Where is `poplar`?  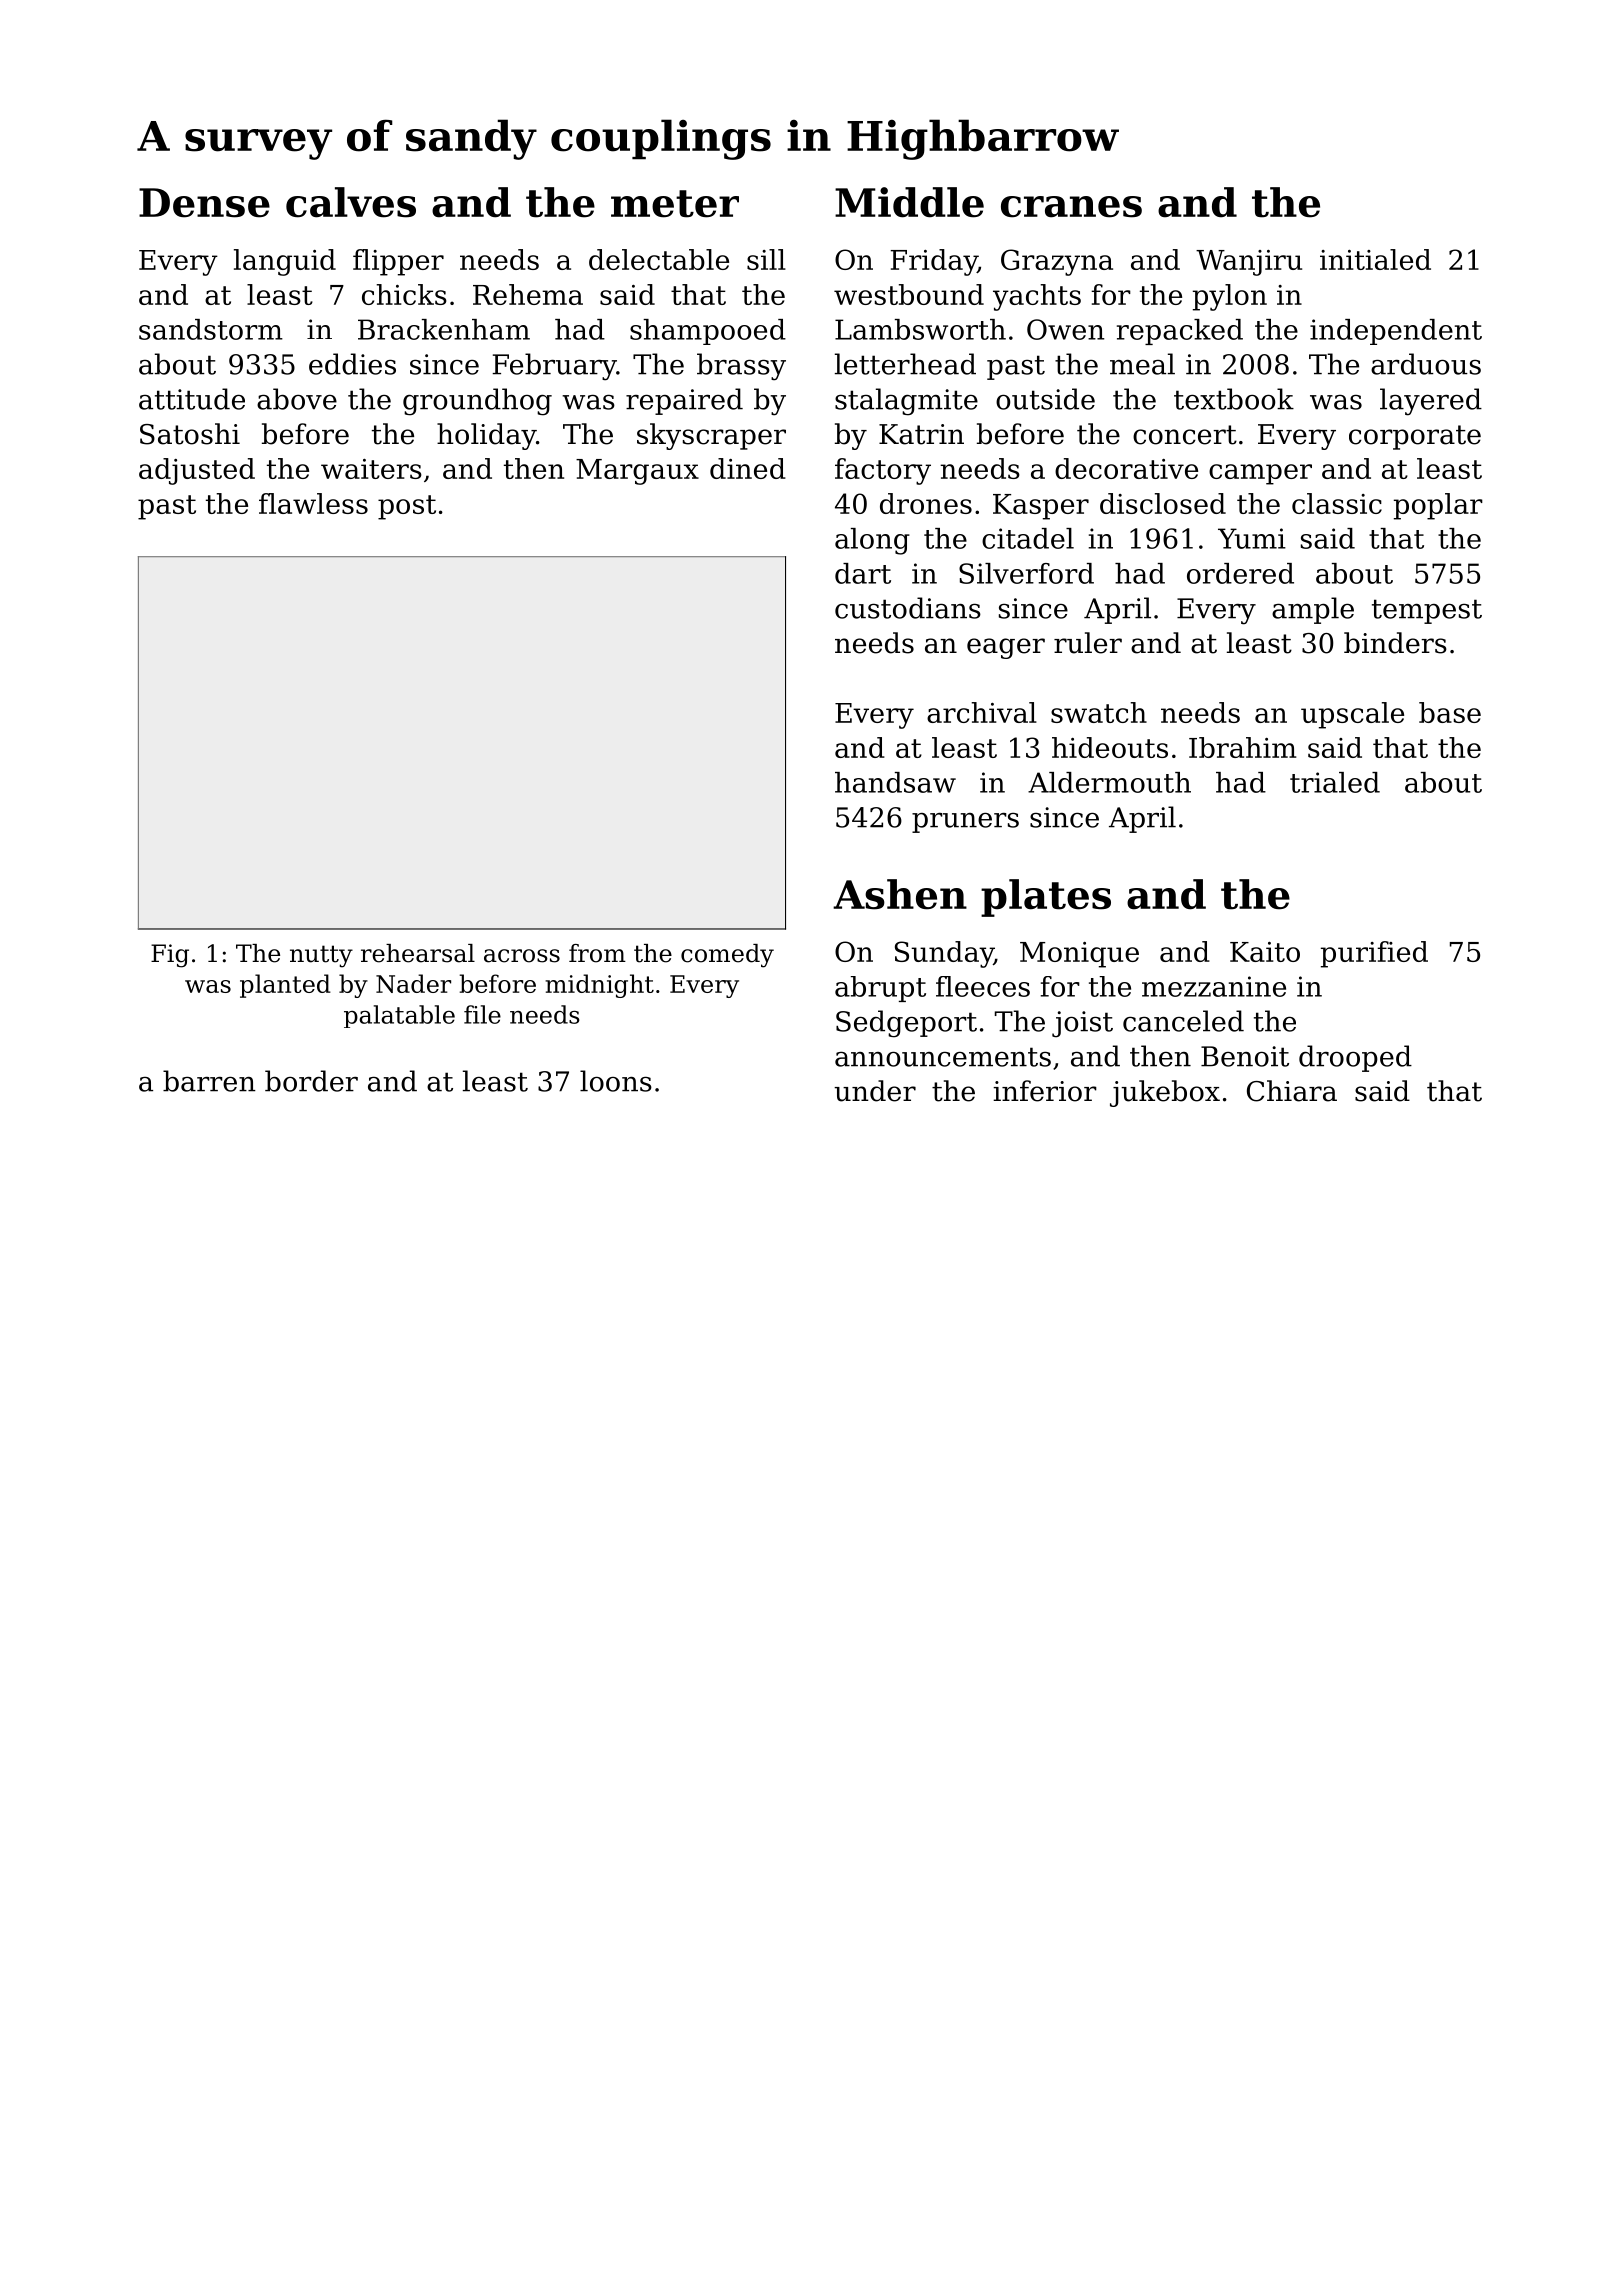
poplar is located at coordinates (1438, 506).
